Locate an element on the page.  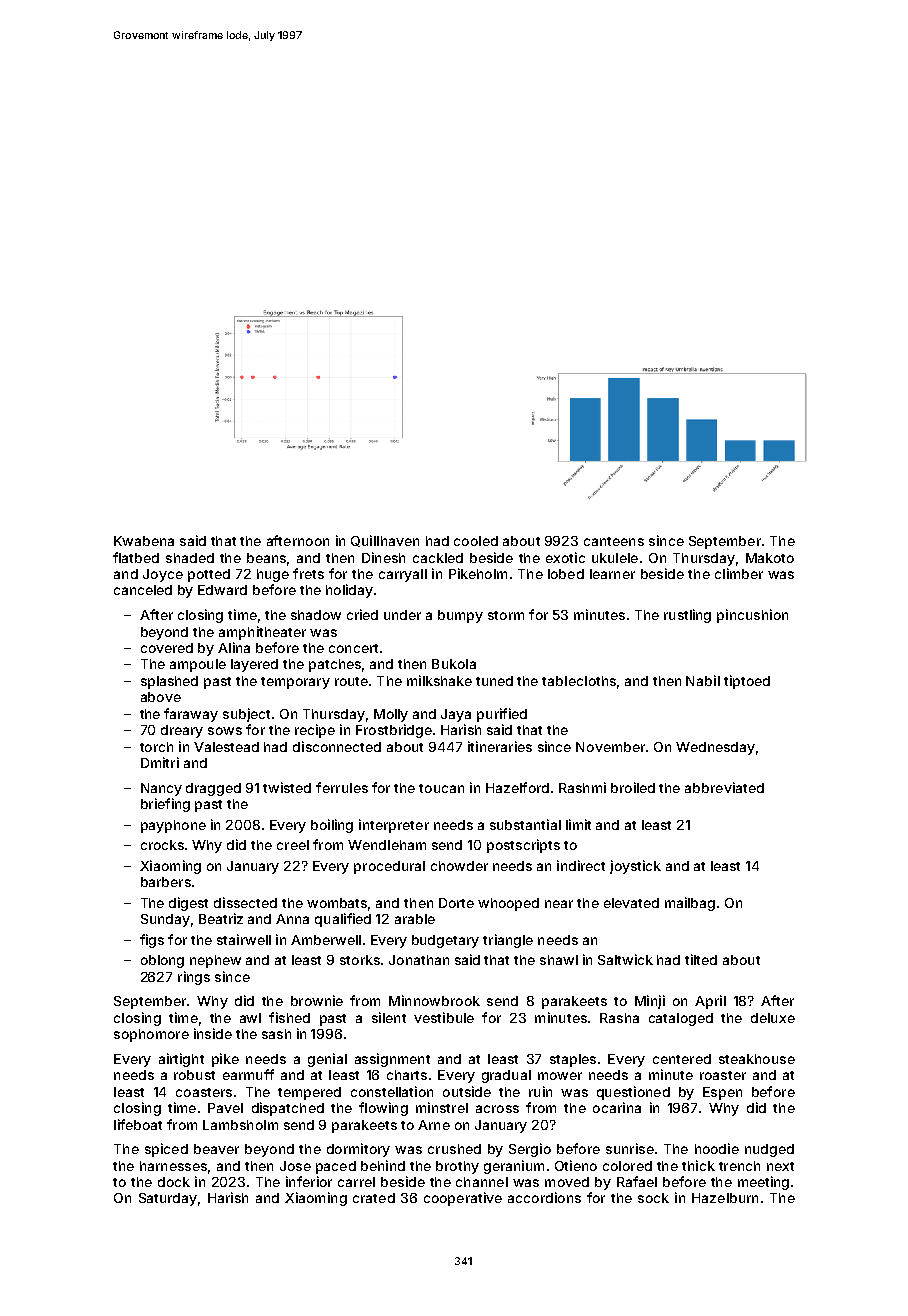
bumpy is located at coordinates (460, 616).
